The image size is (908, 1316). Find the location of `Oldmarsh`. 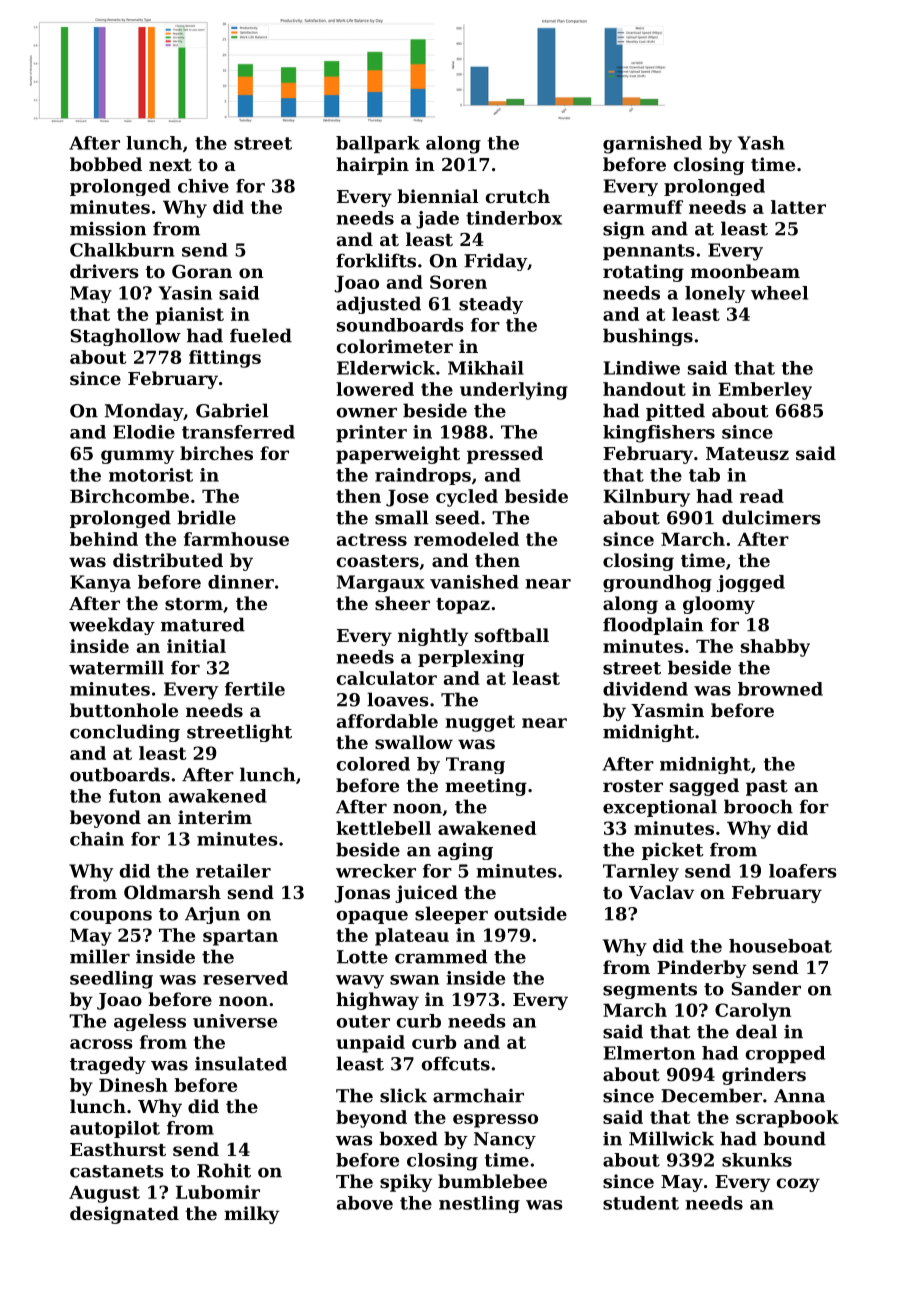

Oldmarsh is located at coordinates (172, 892).
